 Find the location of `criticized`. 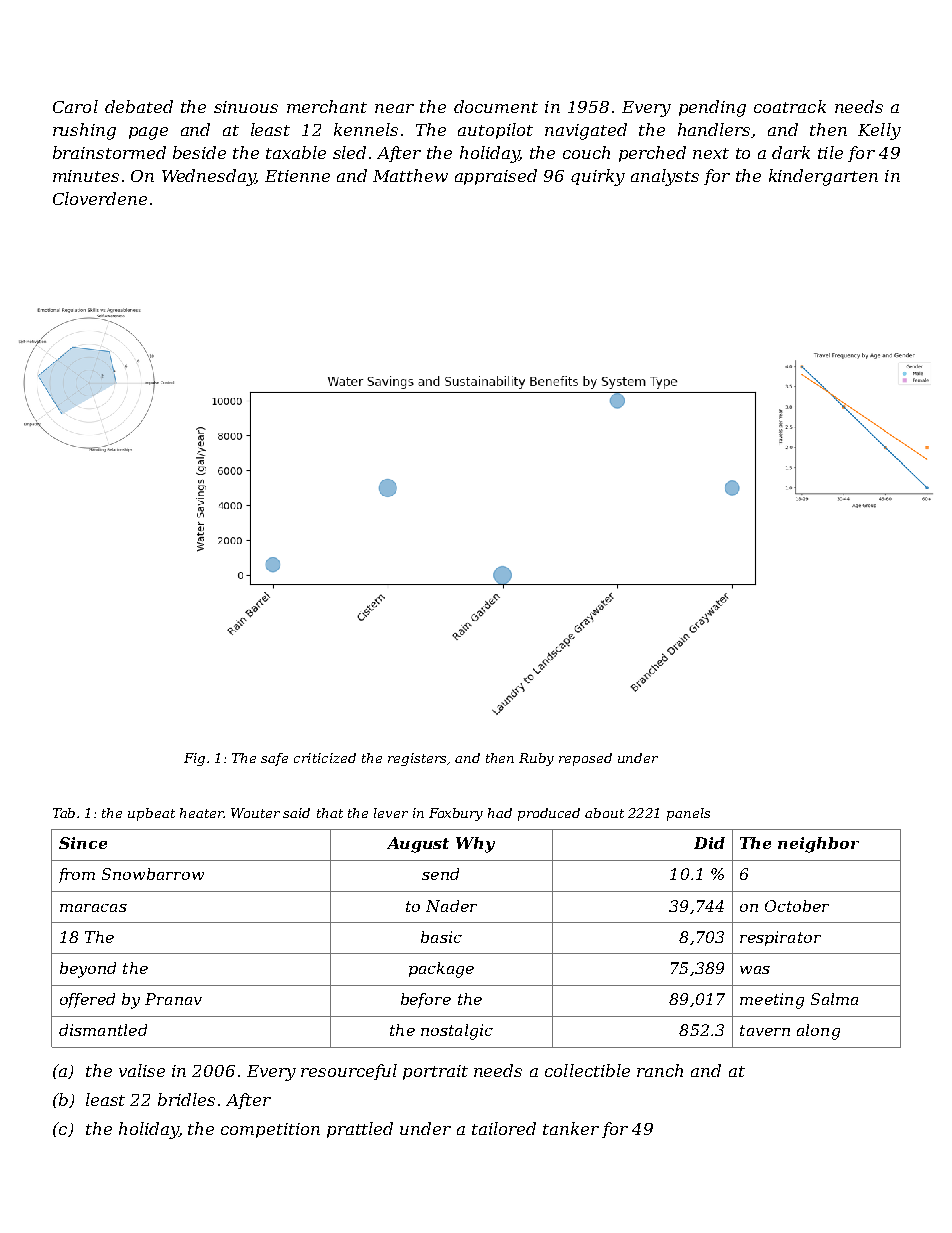

criticized is located at coordinates (325, 758).
